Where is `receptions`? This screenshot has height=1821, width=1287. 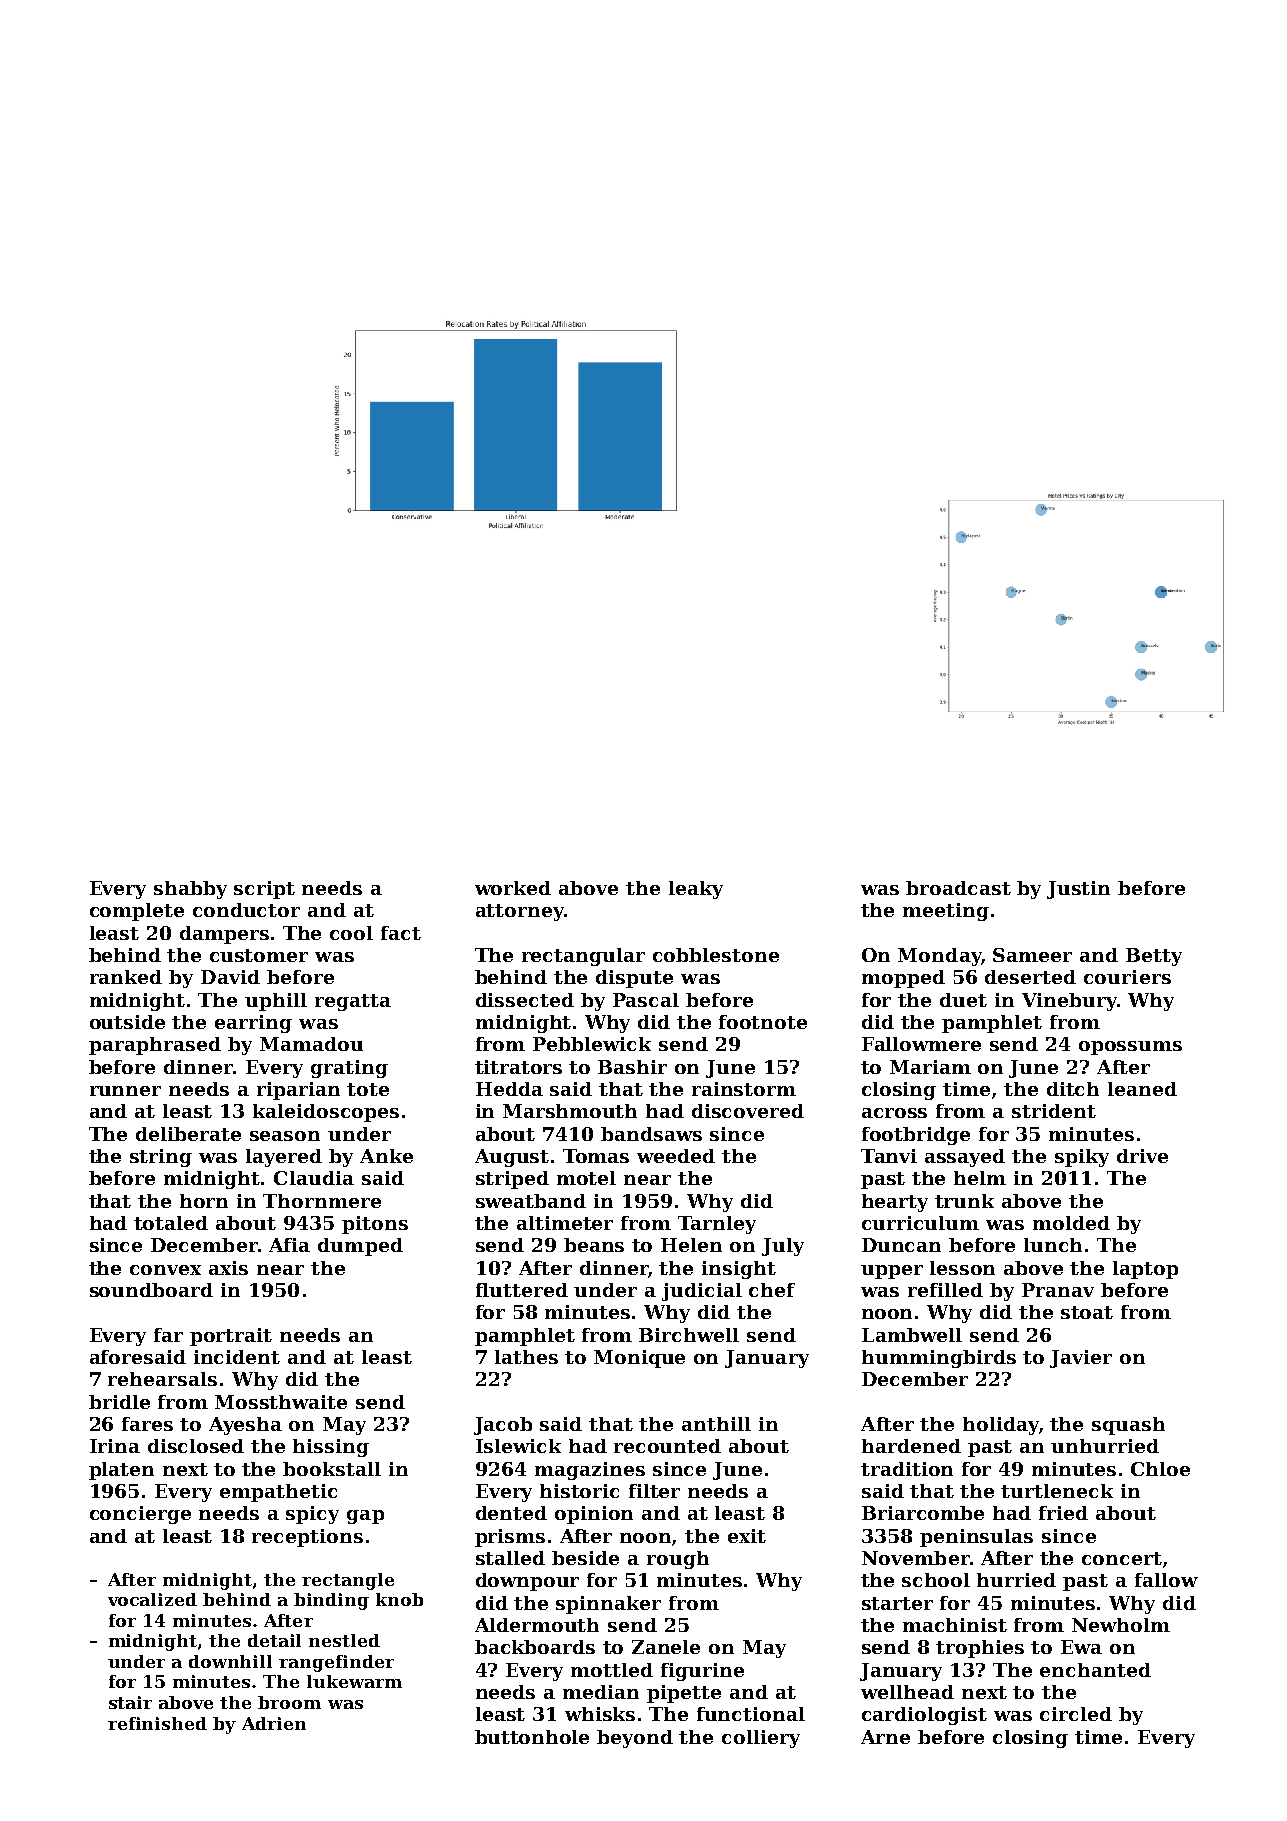 receptions is located at coordinates (307, 1538).
